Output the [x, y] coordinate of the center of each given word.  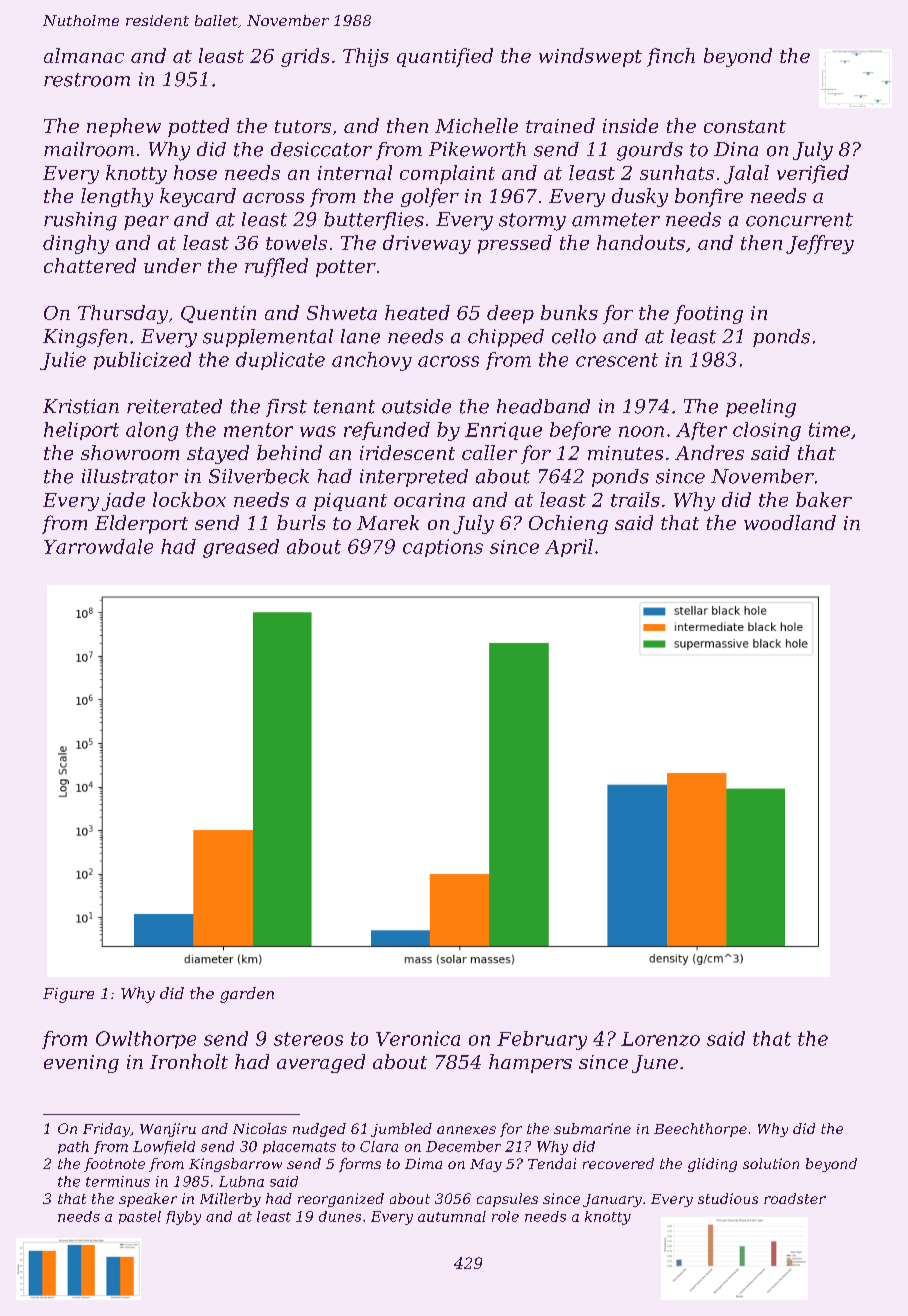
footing [708, 314]
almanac [84, 55]
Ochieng [568, 524]
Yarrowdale [98, 546]
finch [671, 57]
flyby [183, 1218]
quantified [445, 57]
